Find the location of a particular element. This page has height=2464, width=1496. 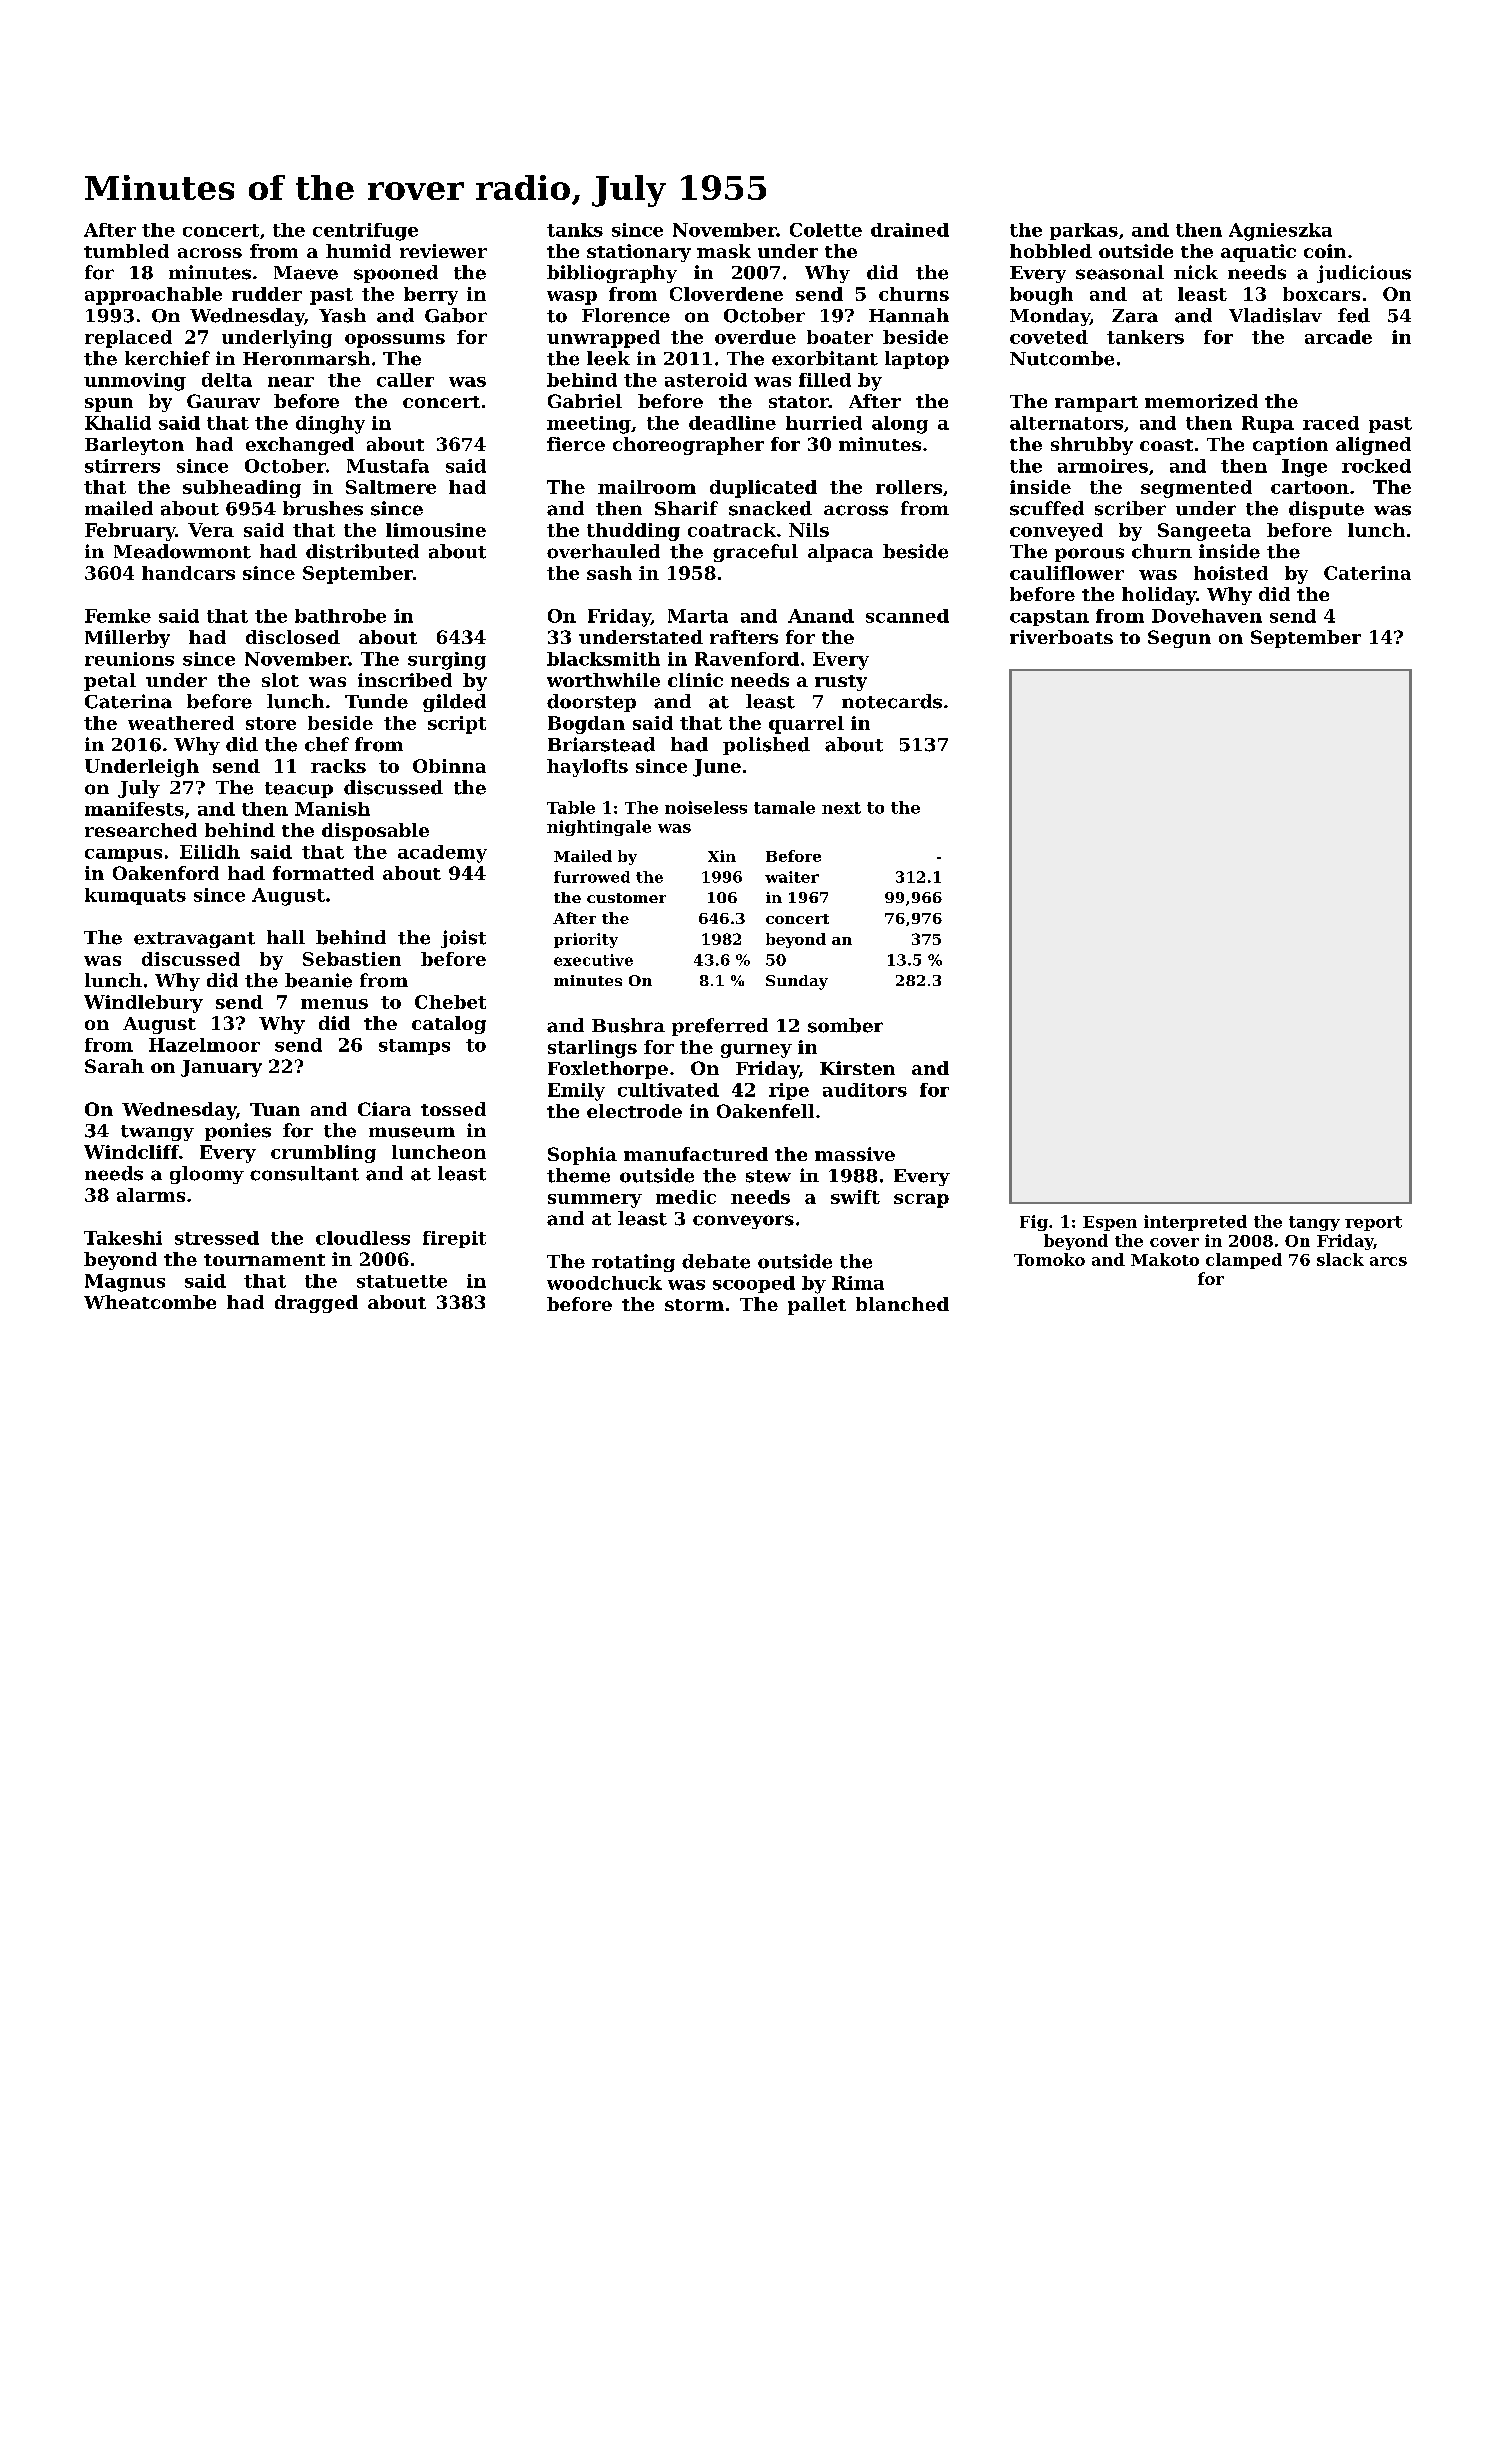

rudder is located at coordinates (267, 294).
